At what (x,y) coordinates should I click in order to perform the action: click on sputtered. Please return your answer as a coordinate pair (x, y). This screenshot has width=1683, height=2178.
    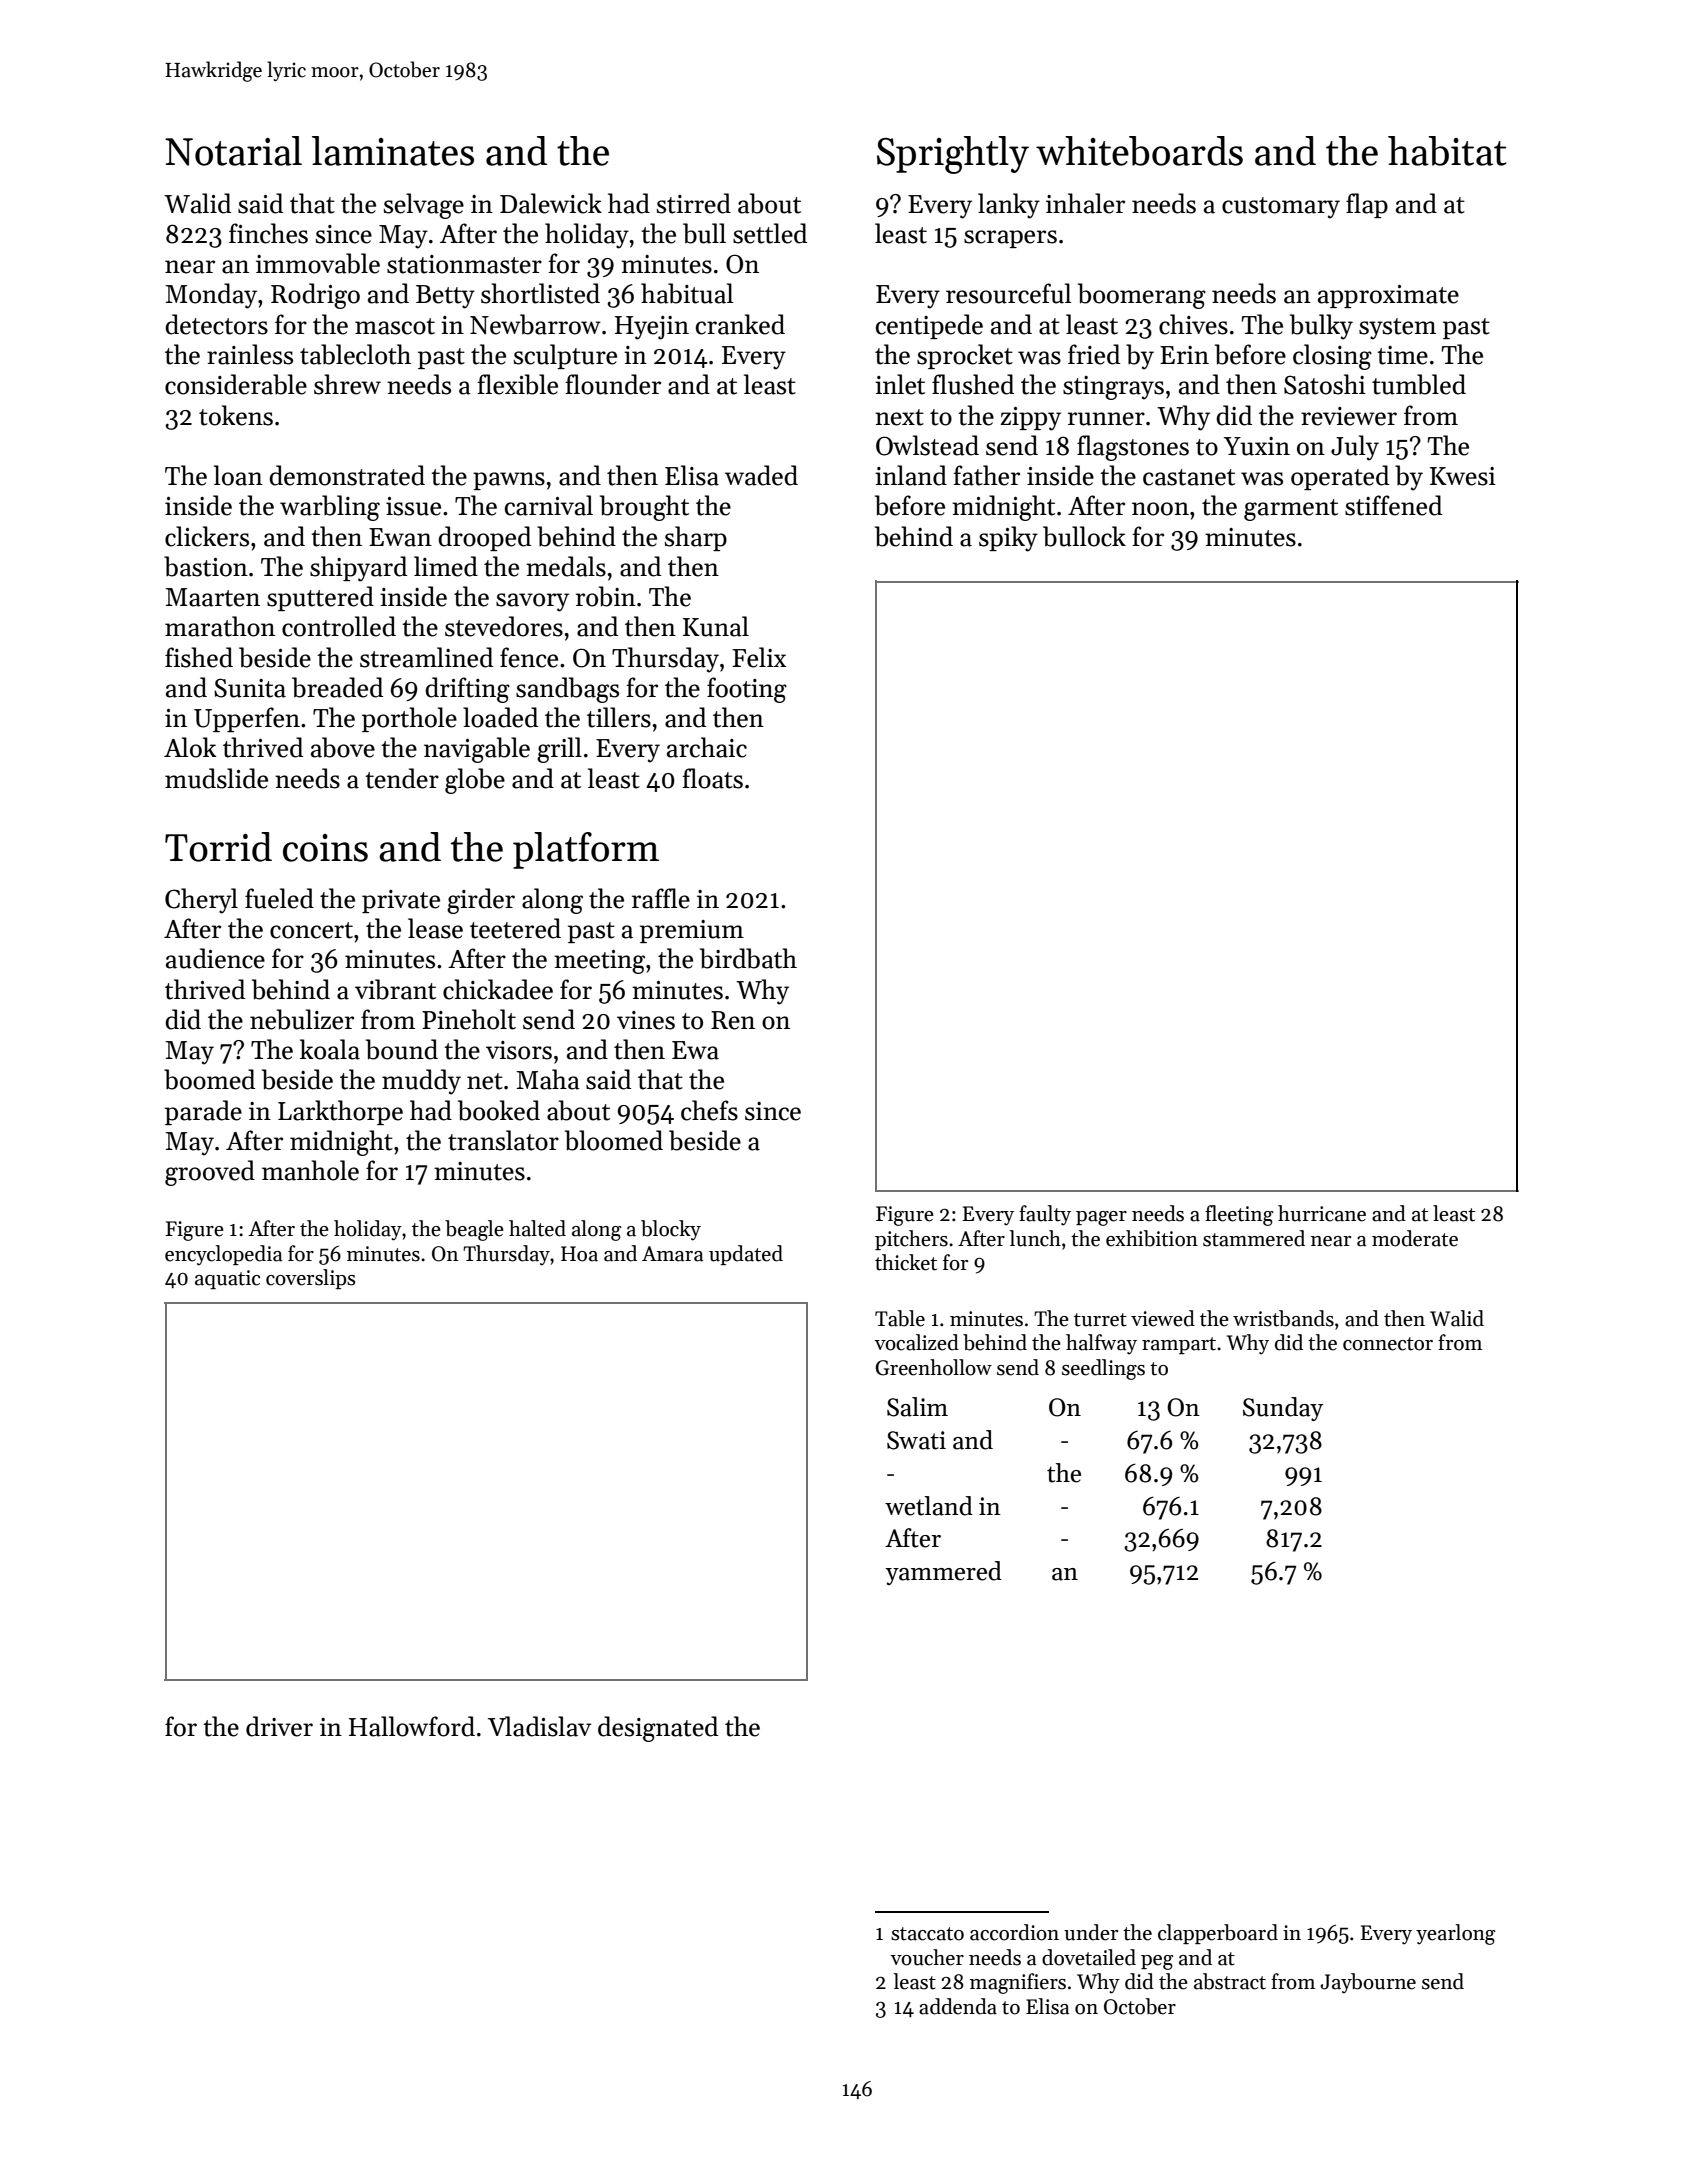
    Looking at the image, I should click on (320, 598).
